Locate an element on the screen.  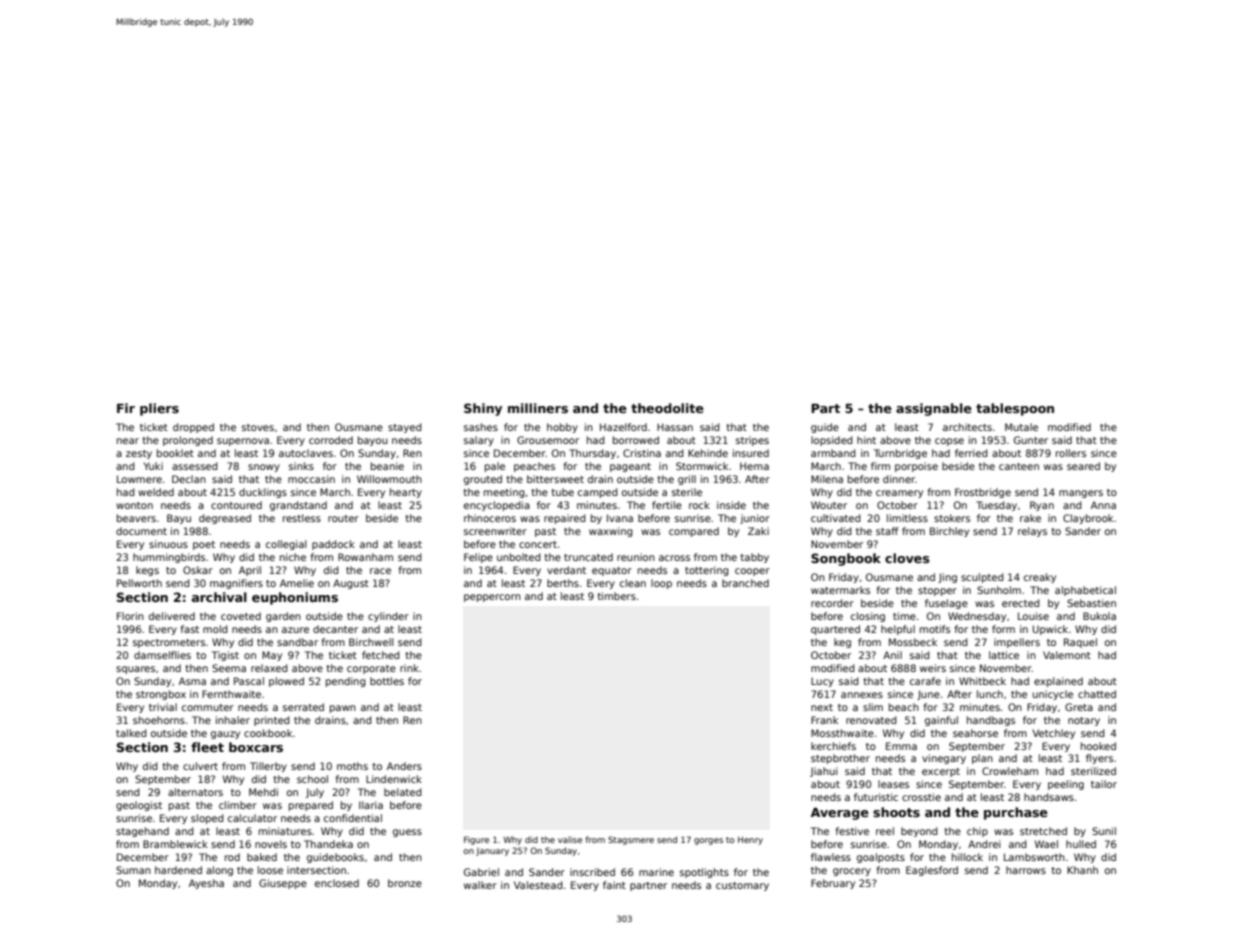
quartered is located at coordinates (835, 630).
